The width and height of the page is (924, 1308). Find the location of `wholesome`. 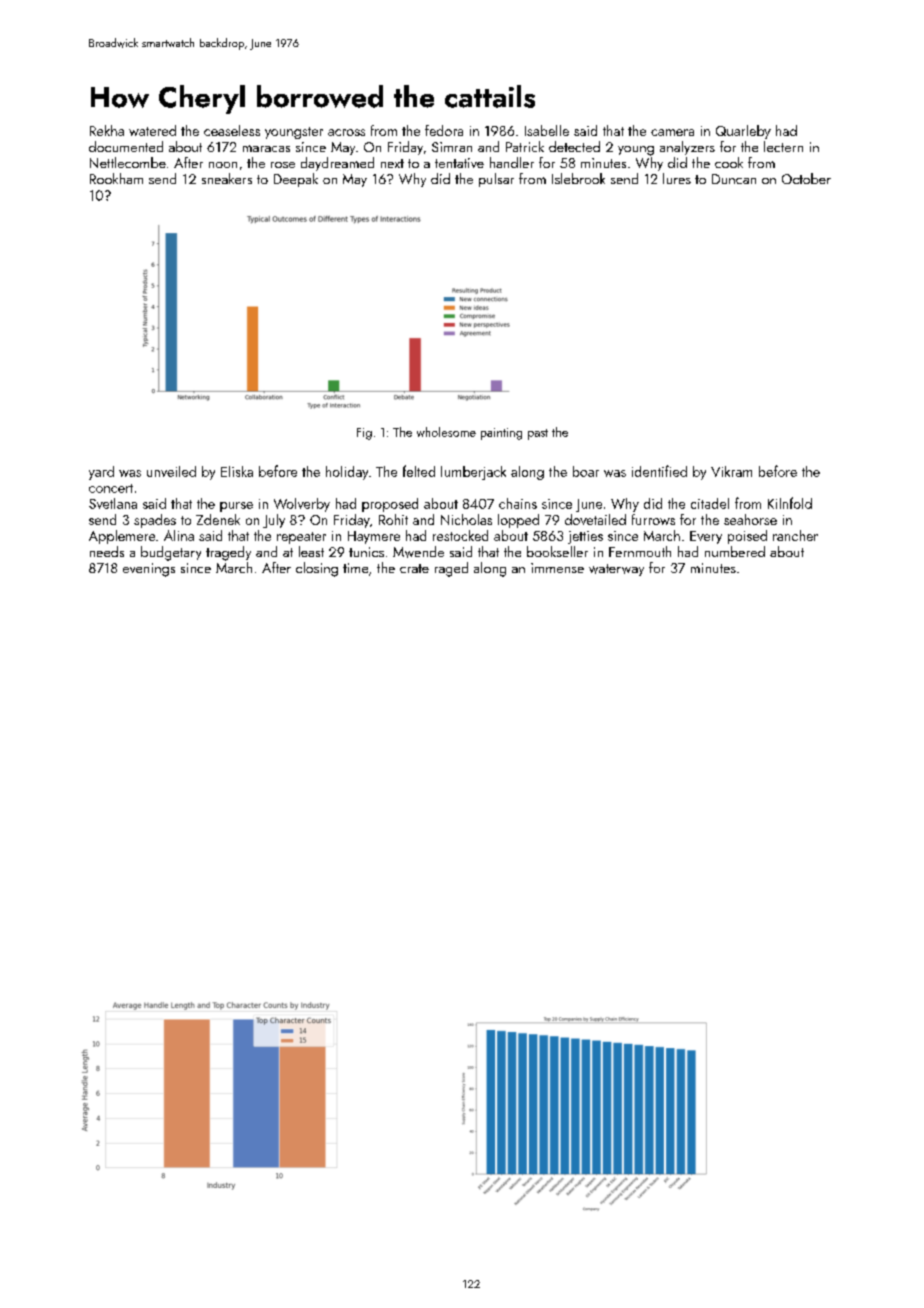

wholesome is located at coordinates (446, 432).
